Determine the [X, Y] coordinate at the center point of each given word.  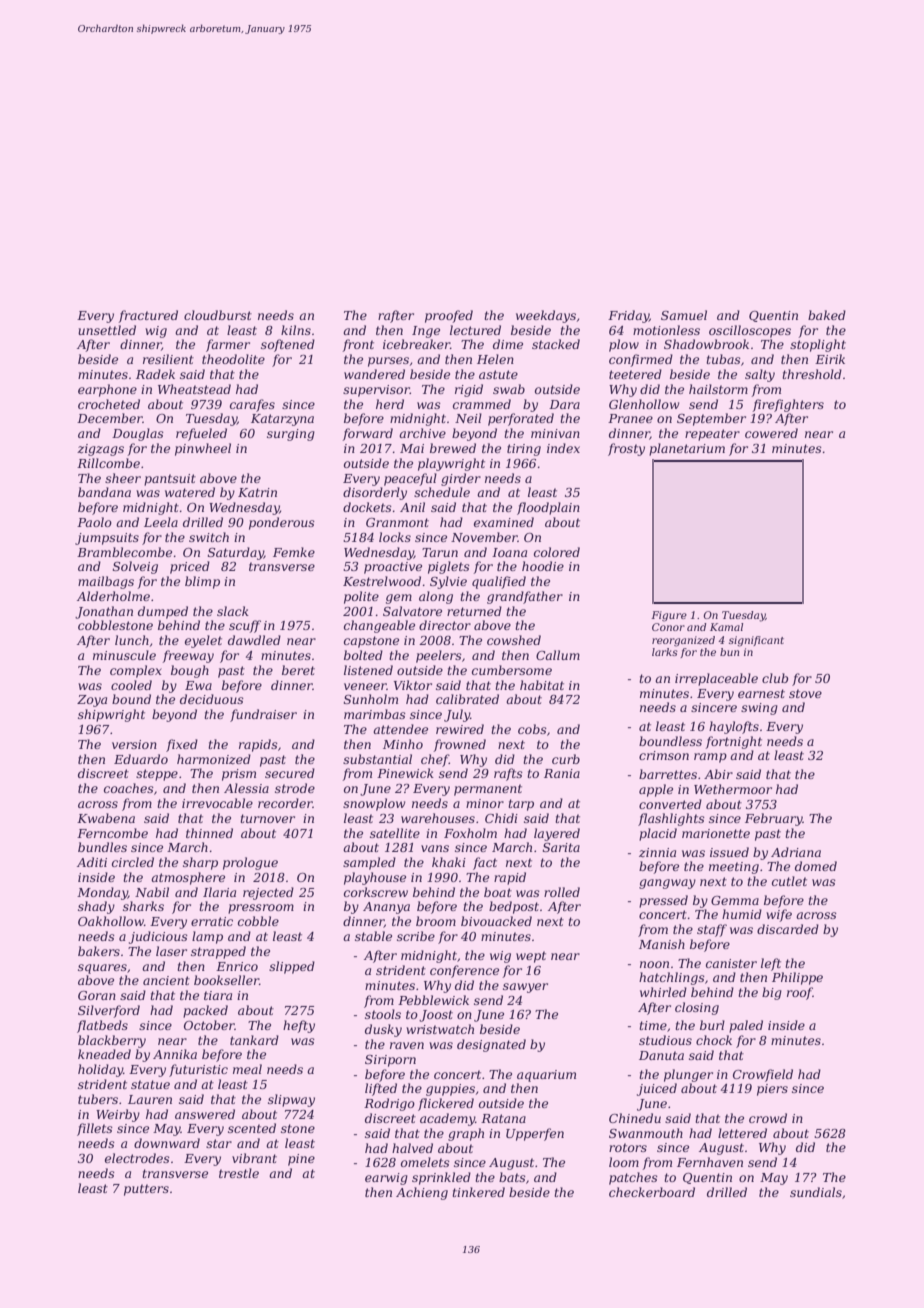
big [772, 993]
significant [756, 641]
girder [461, 479]
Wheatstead [194, 389]
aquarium [546, 1076]
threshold [812, 374]
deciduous [212, 699]
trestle [239, 1173]
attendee [400, 729]
